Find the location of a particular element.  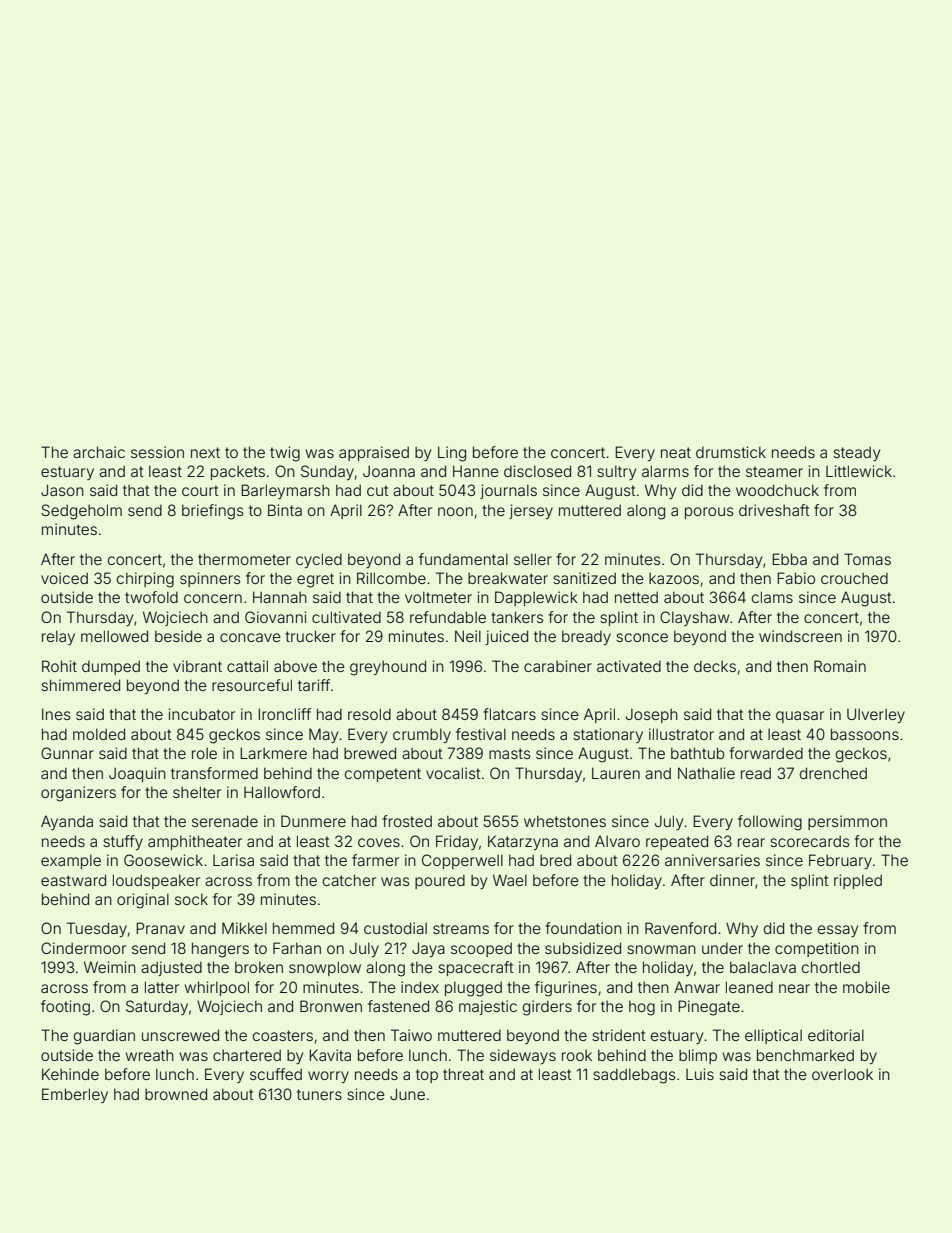

Kehinde is located at coordinates (70, 1074).
